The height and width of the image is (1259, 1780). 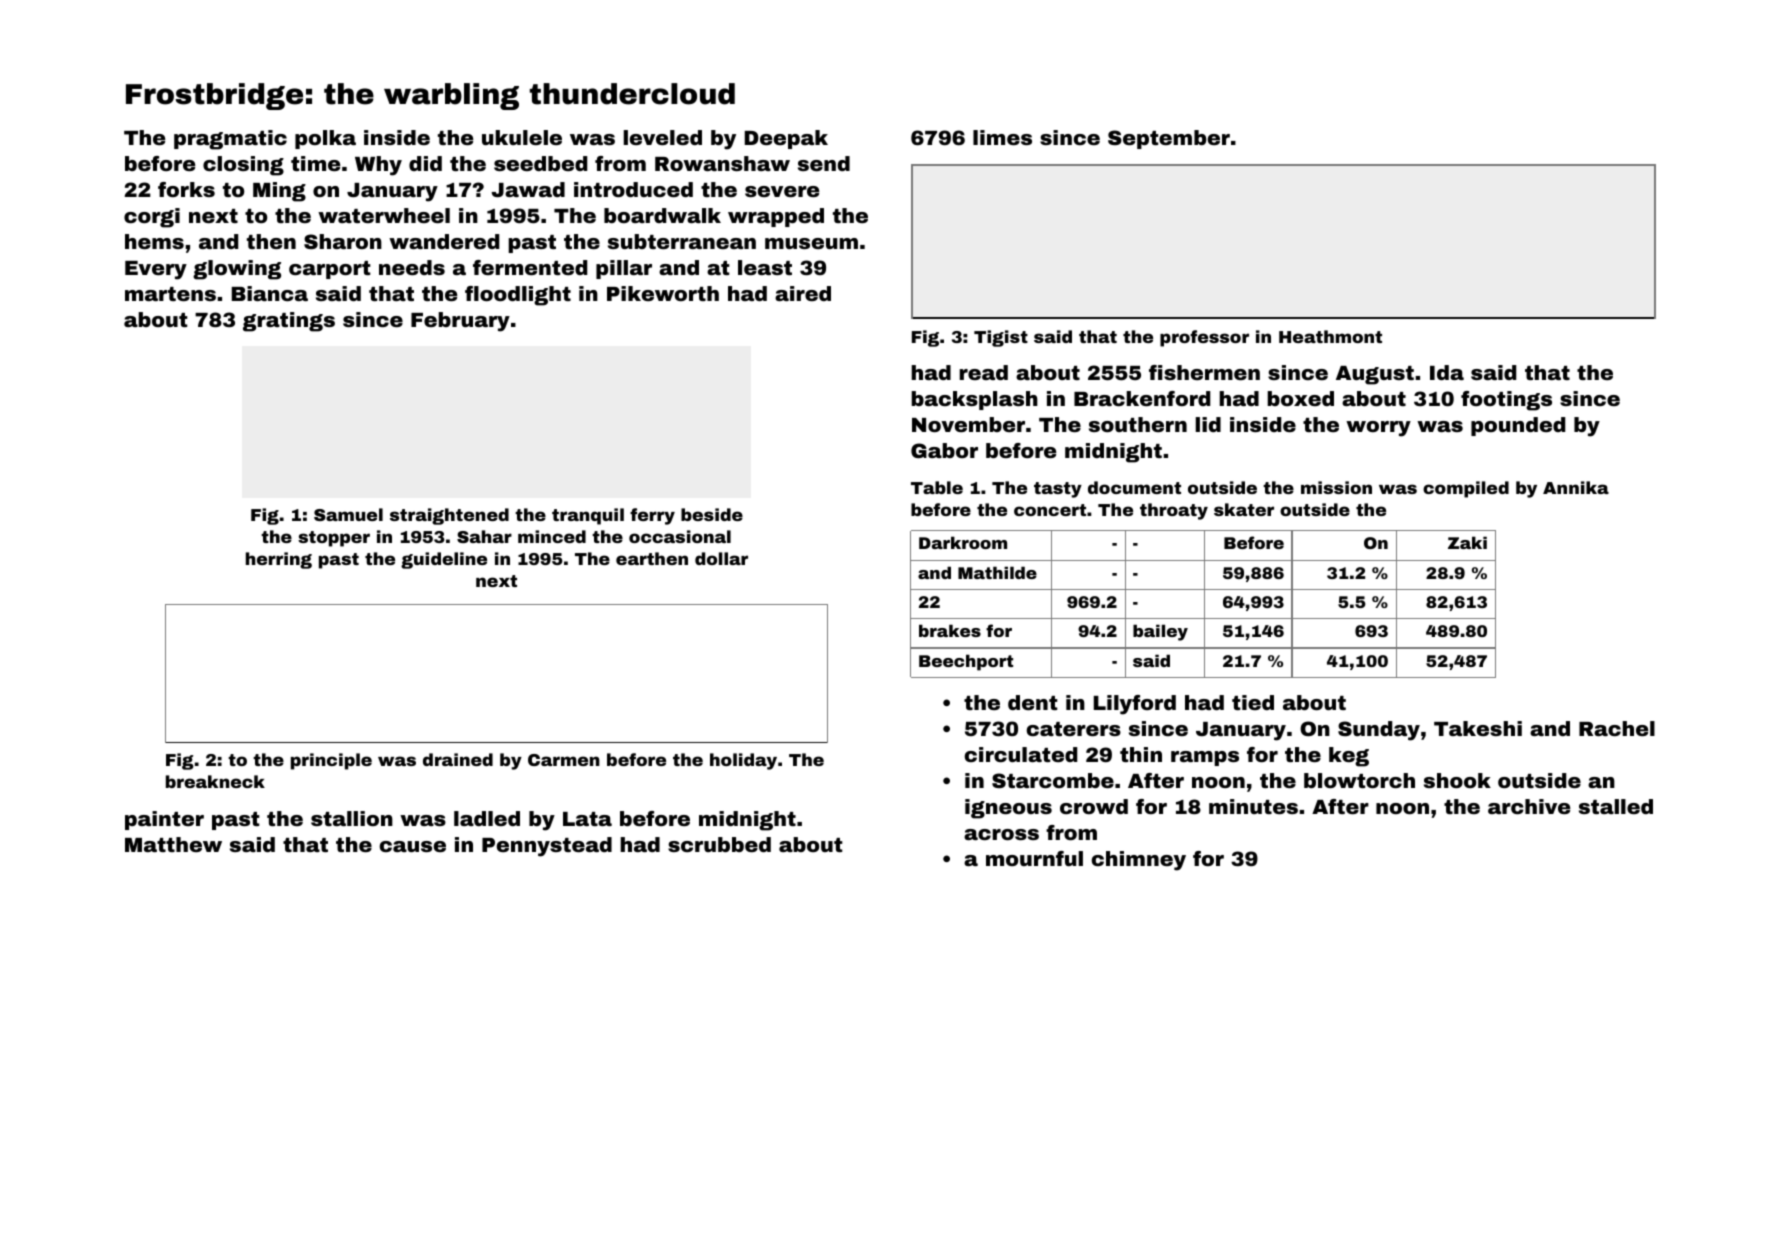 I want to click on guideline, so click(x=444, y=560).
